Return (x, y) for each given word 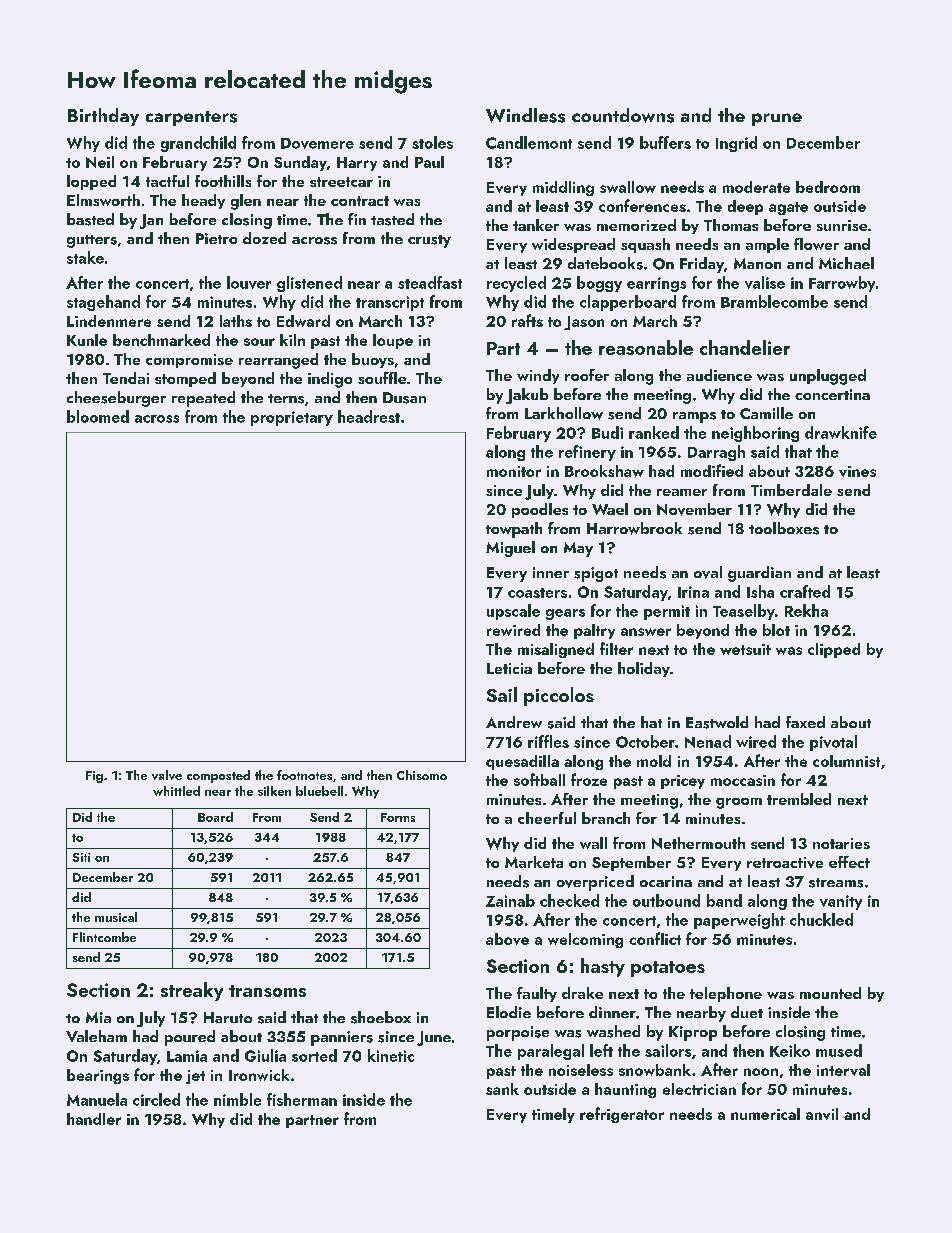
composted (218, 776)
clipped (834, 650)
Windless (525, 115)
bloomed (98, 416)
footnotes (304, 775)
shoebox (381, 1017)
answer (646, 632)
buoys (373, 360)
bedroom (828, 187)
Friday (702, 265)
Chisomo (422, 775)
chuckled (821, 919)
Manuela (97, 1099)
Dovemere (317, 143)
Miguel (510, 549)
